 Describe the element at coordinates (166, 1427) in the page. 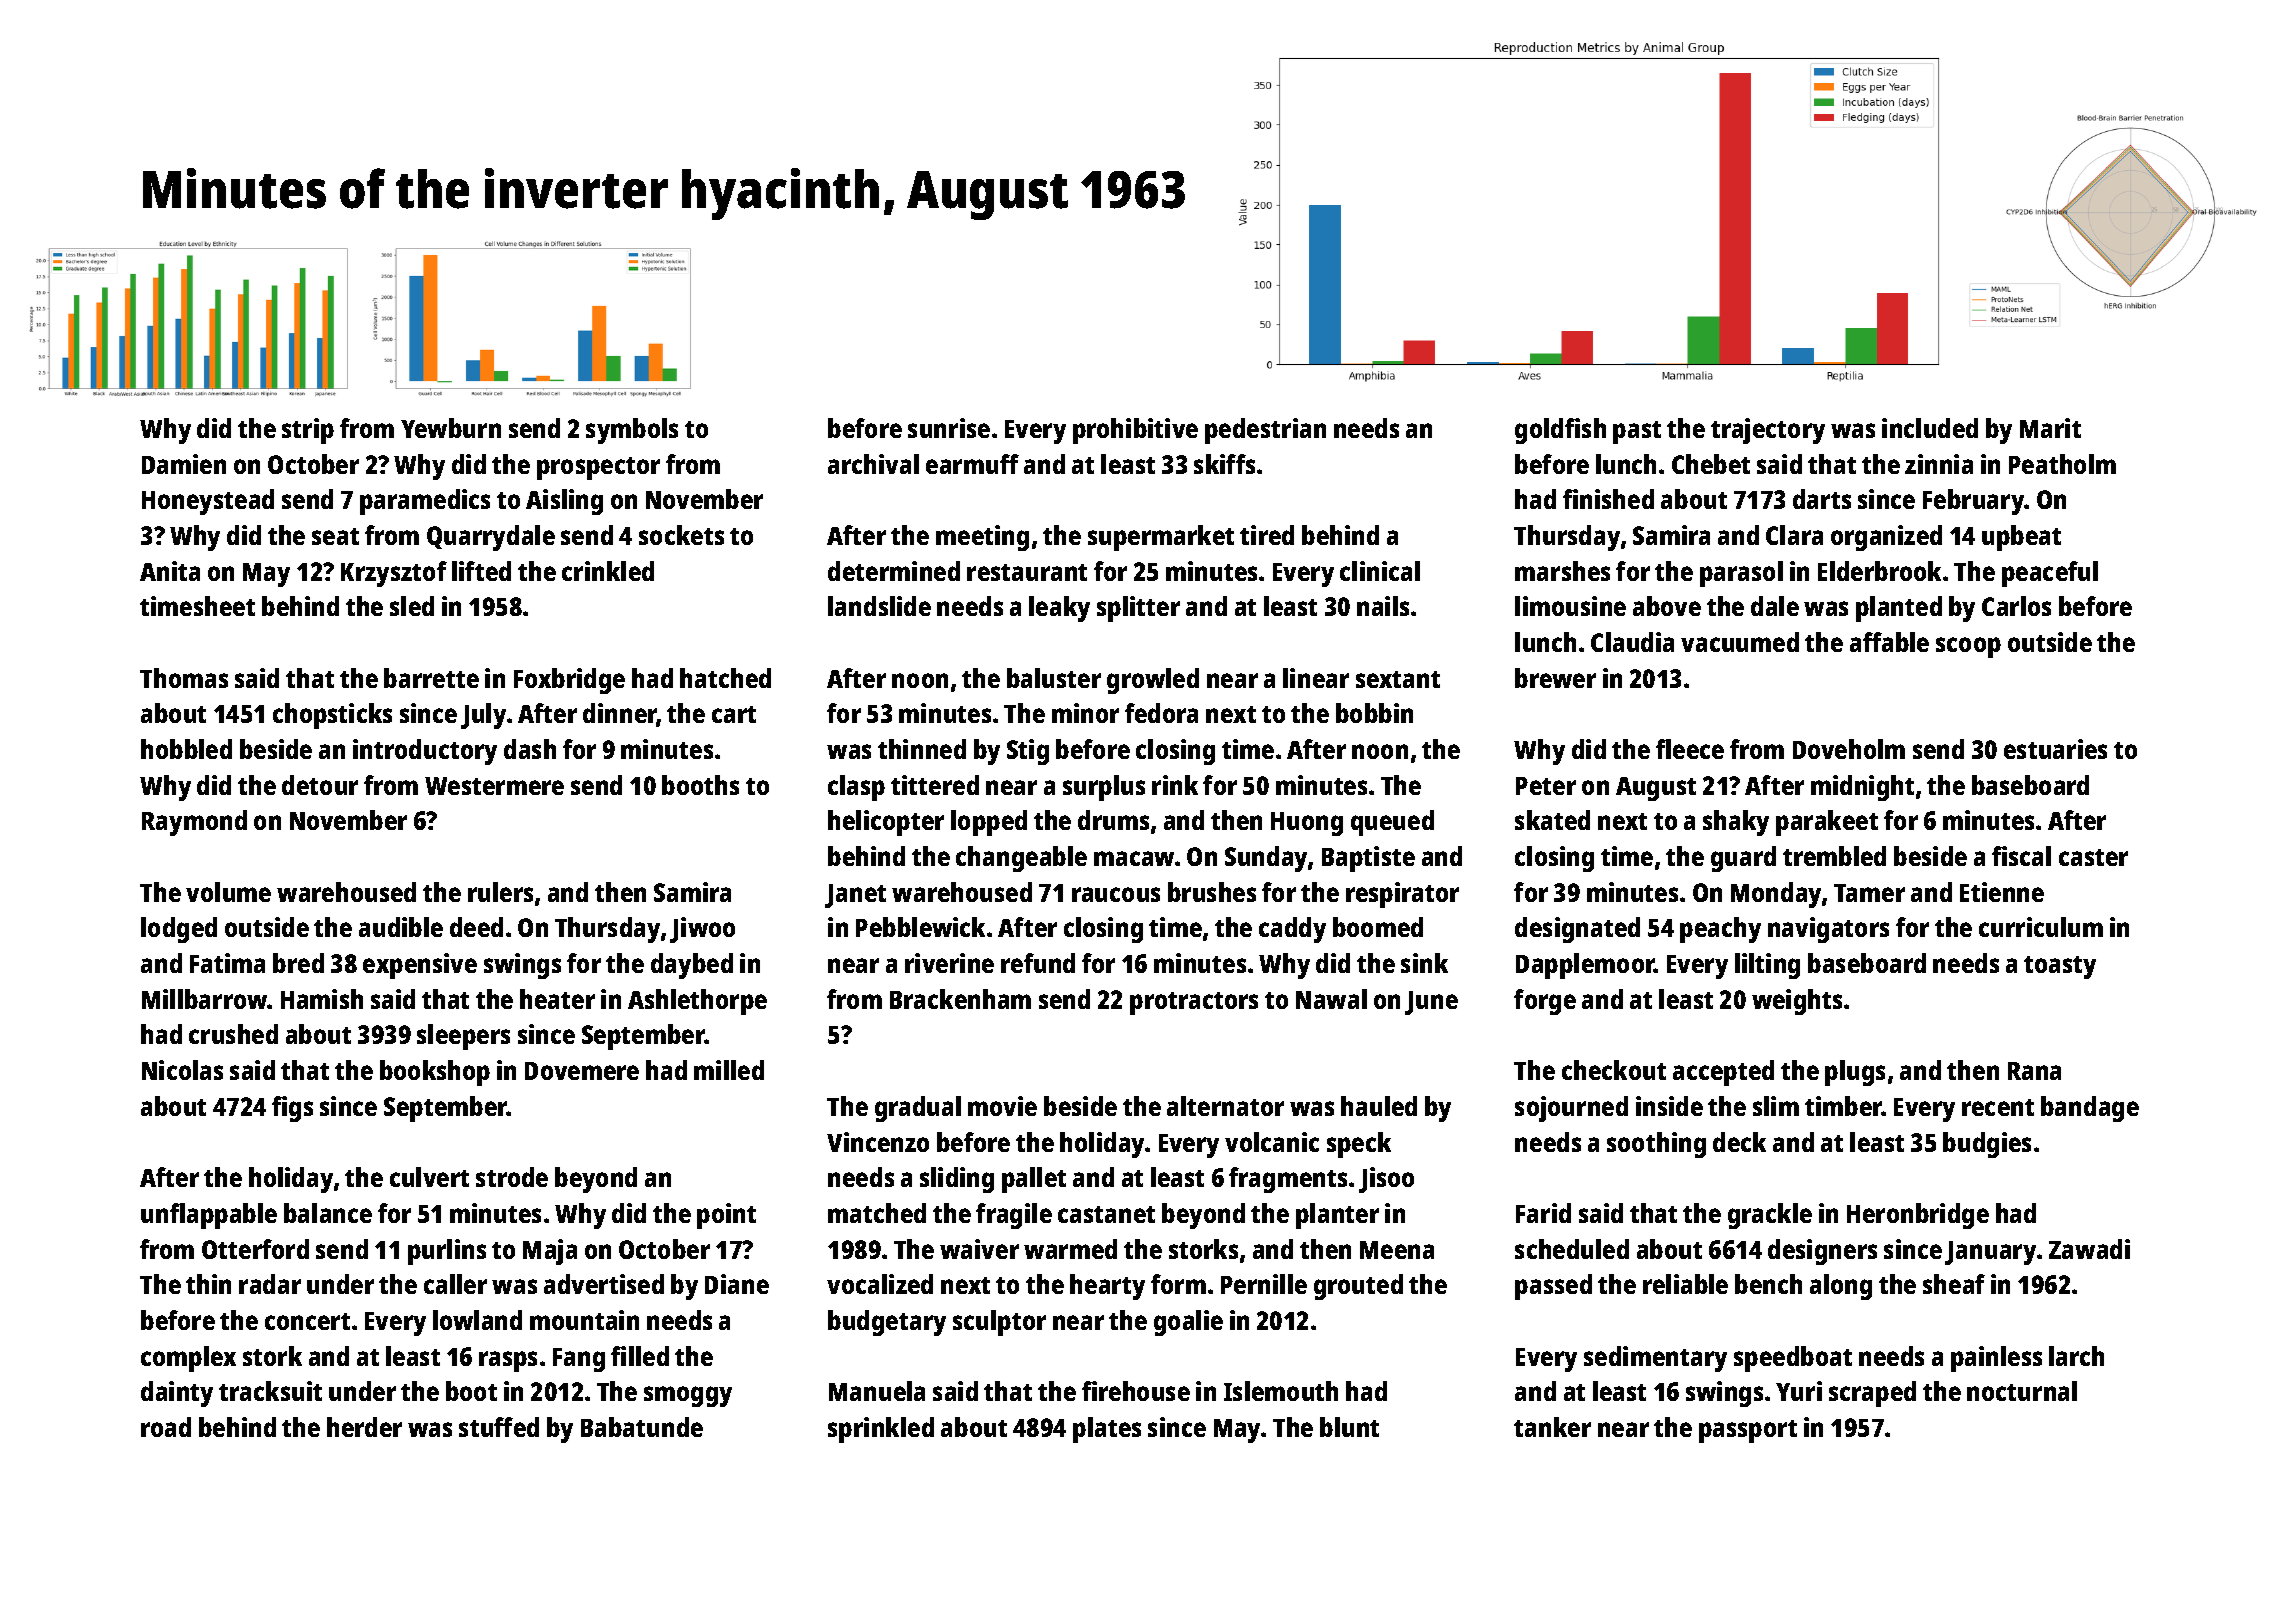

I see `road` at that location.
